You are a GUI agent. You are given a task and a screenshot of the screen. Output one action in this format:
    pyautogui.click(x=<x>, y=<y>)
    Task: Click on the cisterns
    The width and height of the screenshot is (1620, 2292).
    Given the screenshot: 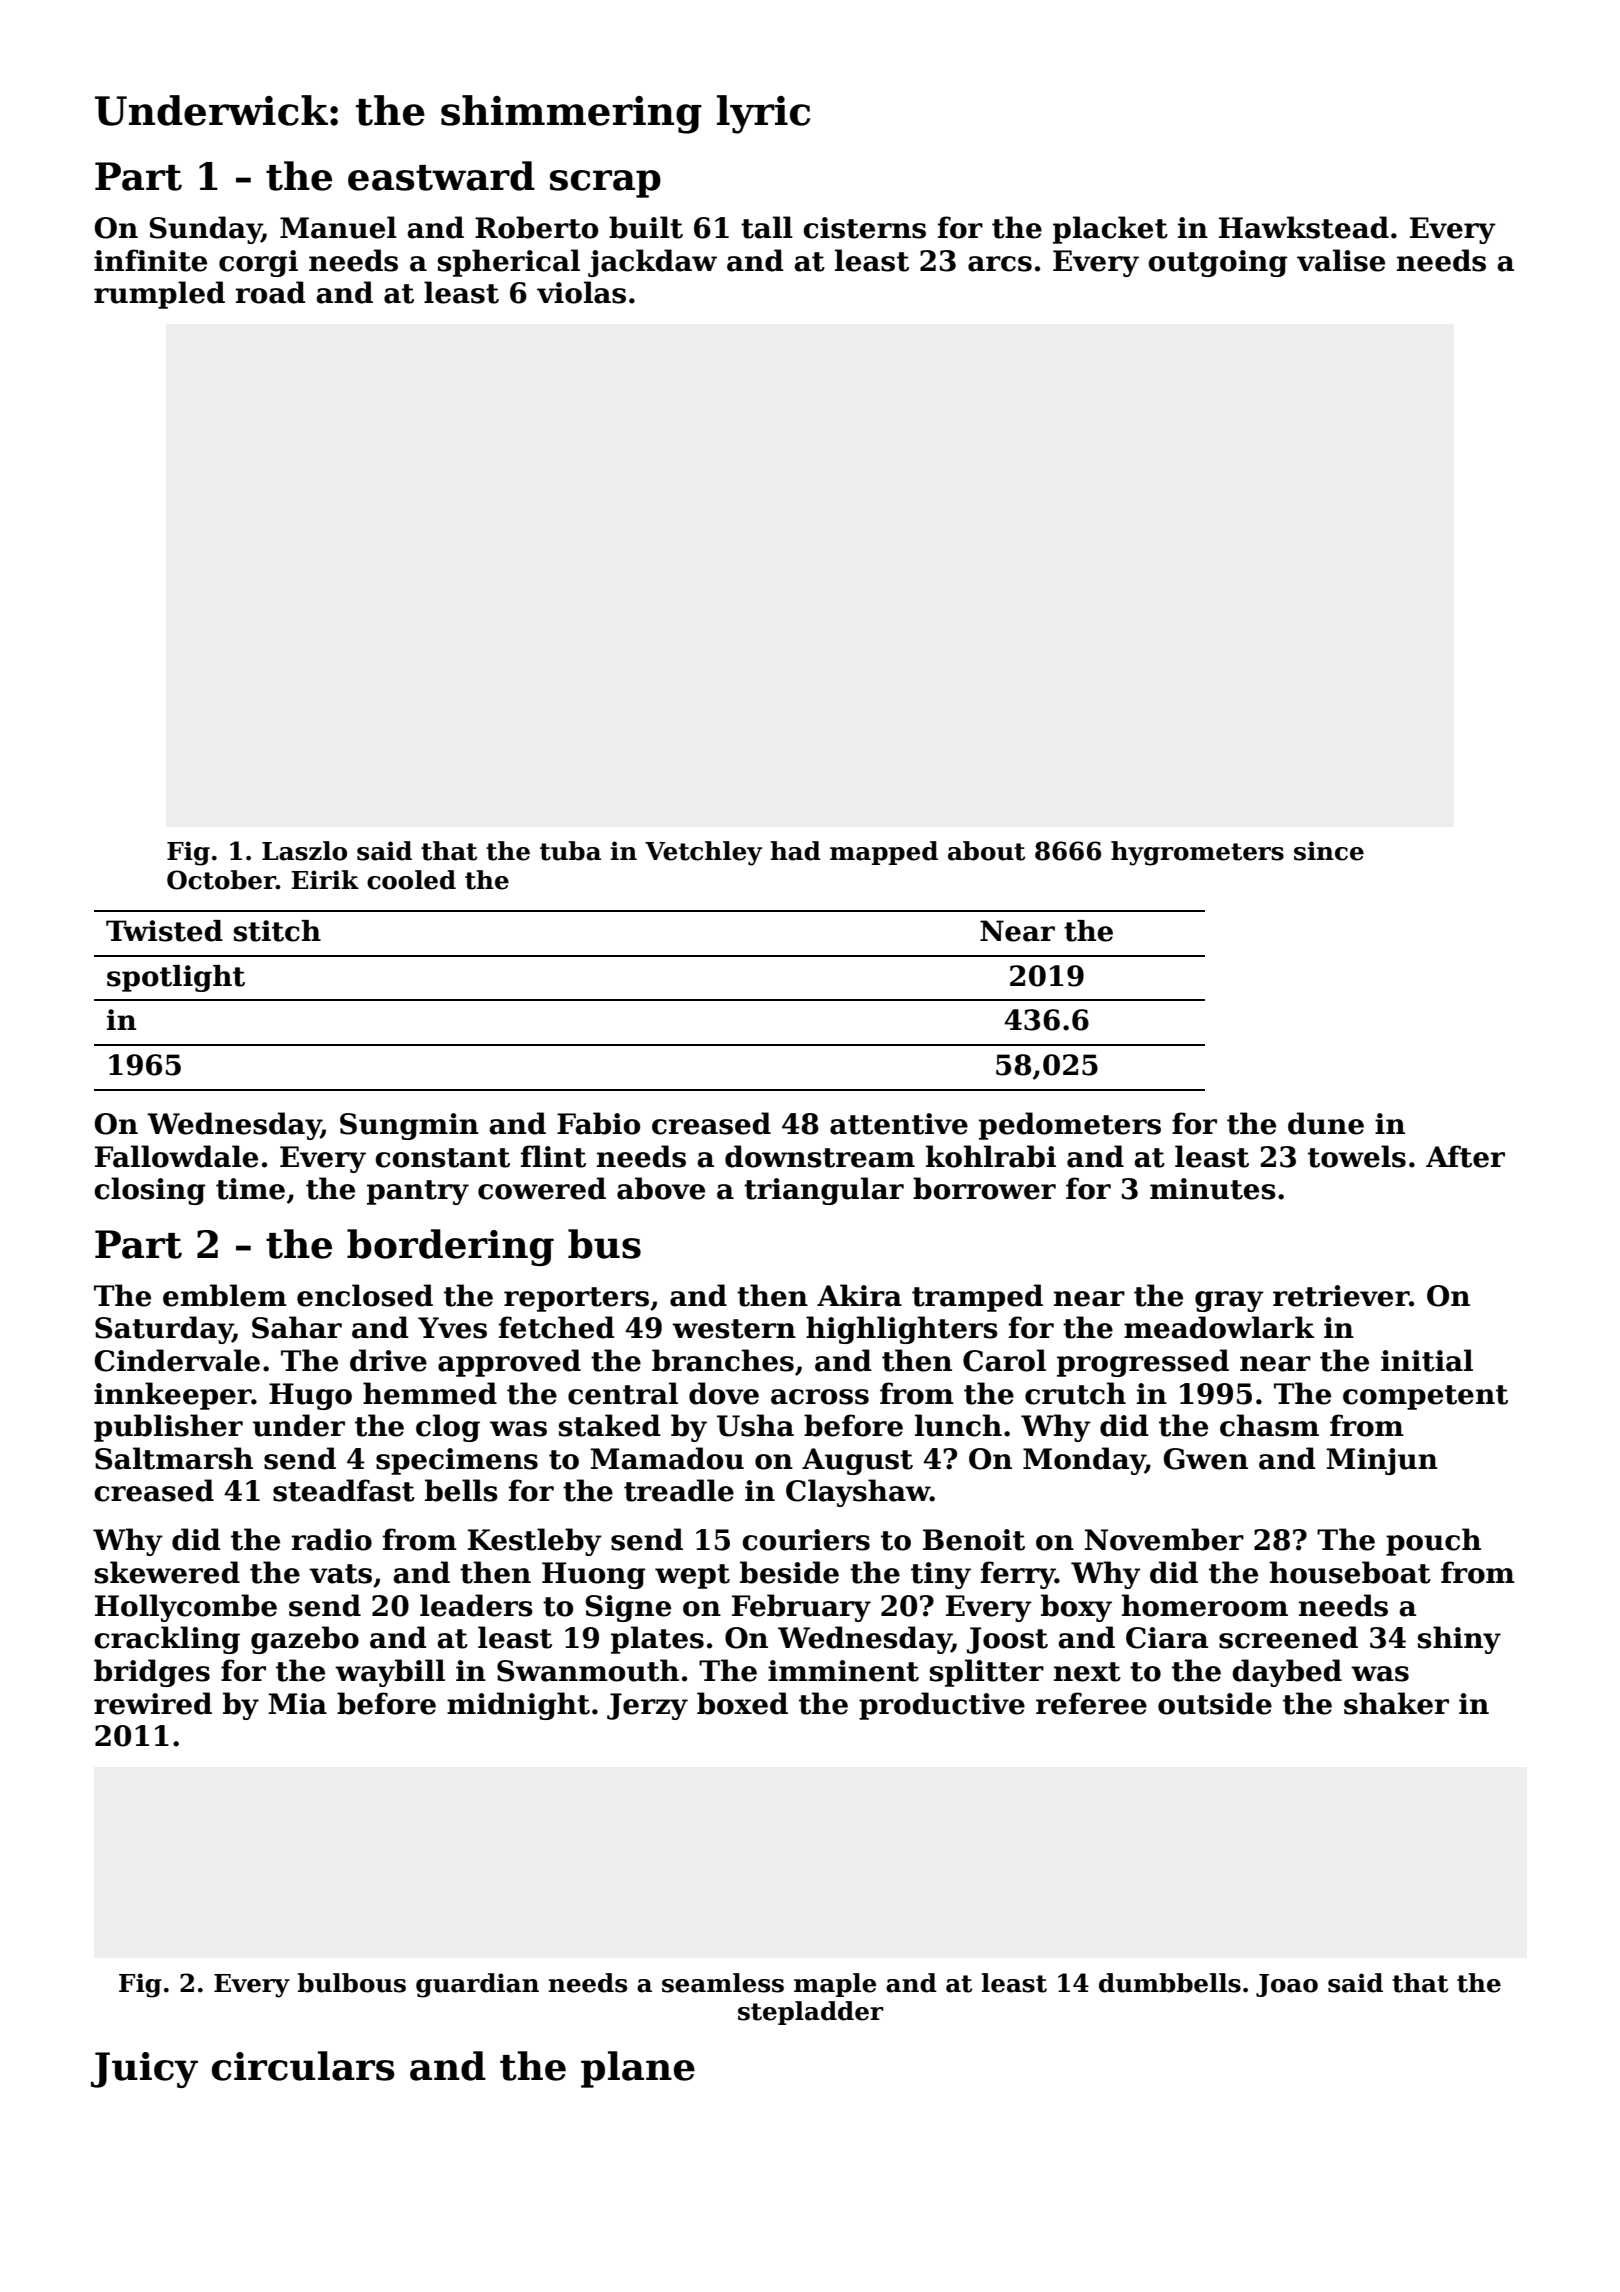 What is the action you would take?
    pyautogui.click(x=864, y=228)
